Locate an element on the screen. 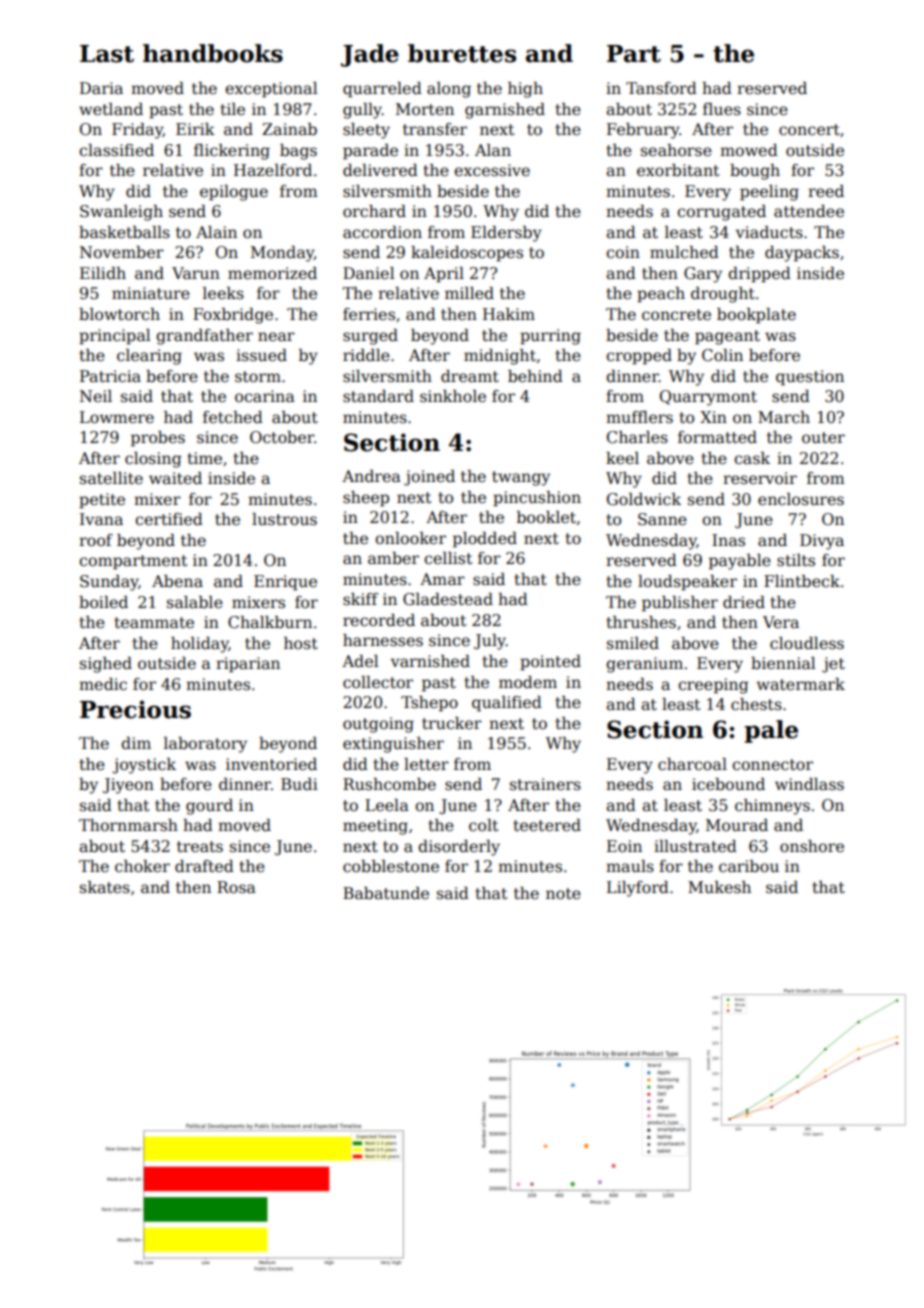 This screenshot has width=924, height=1308. onlooker is located at coordinates (410, 538).
